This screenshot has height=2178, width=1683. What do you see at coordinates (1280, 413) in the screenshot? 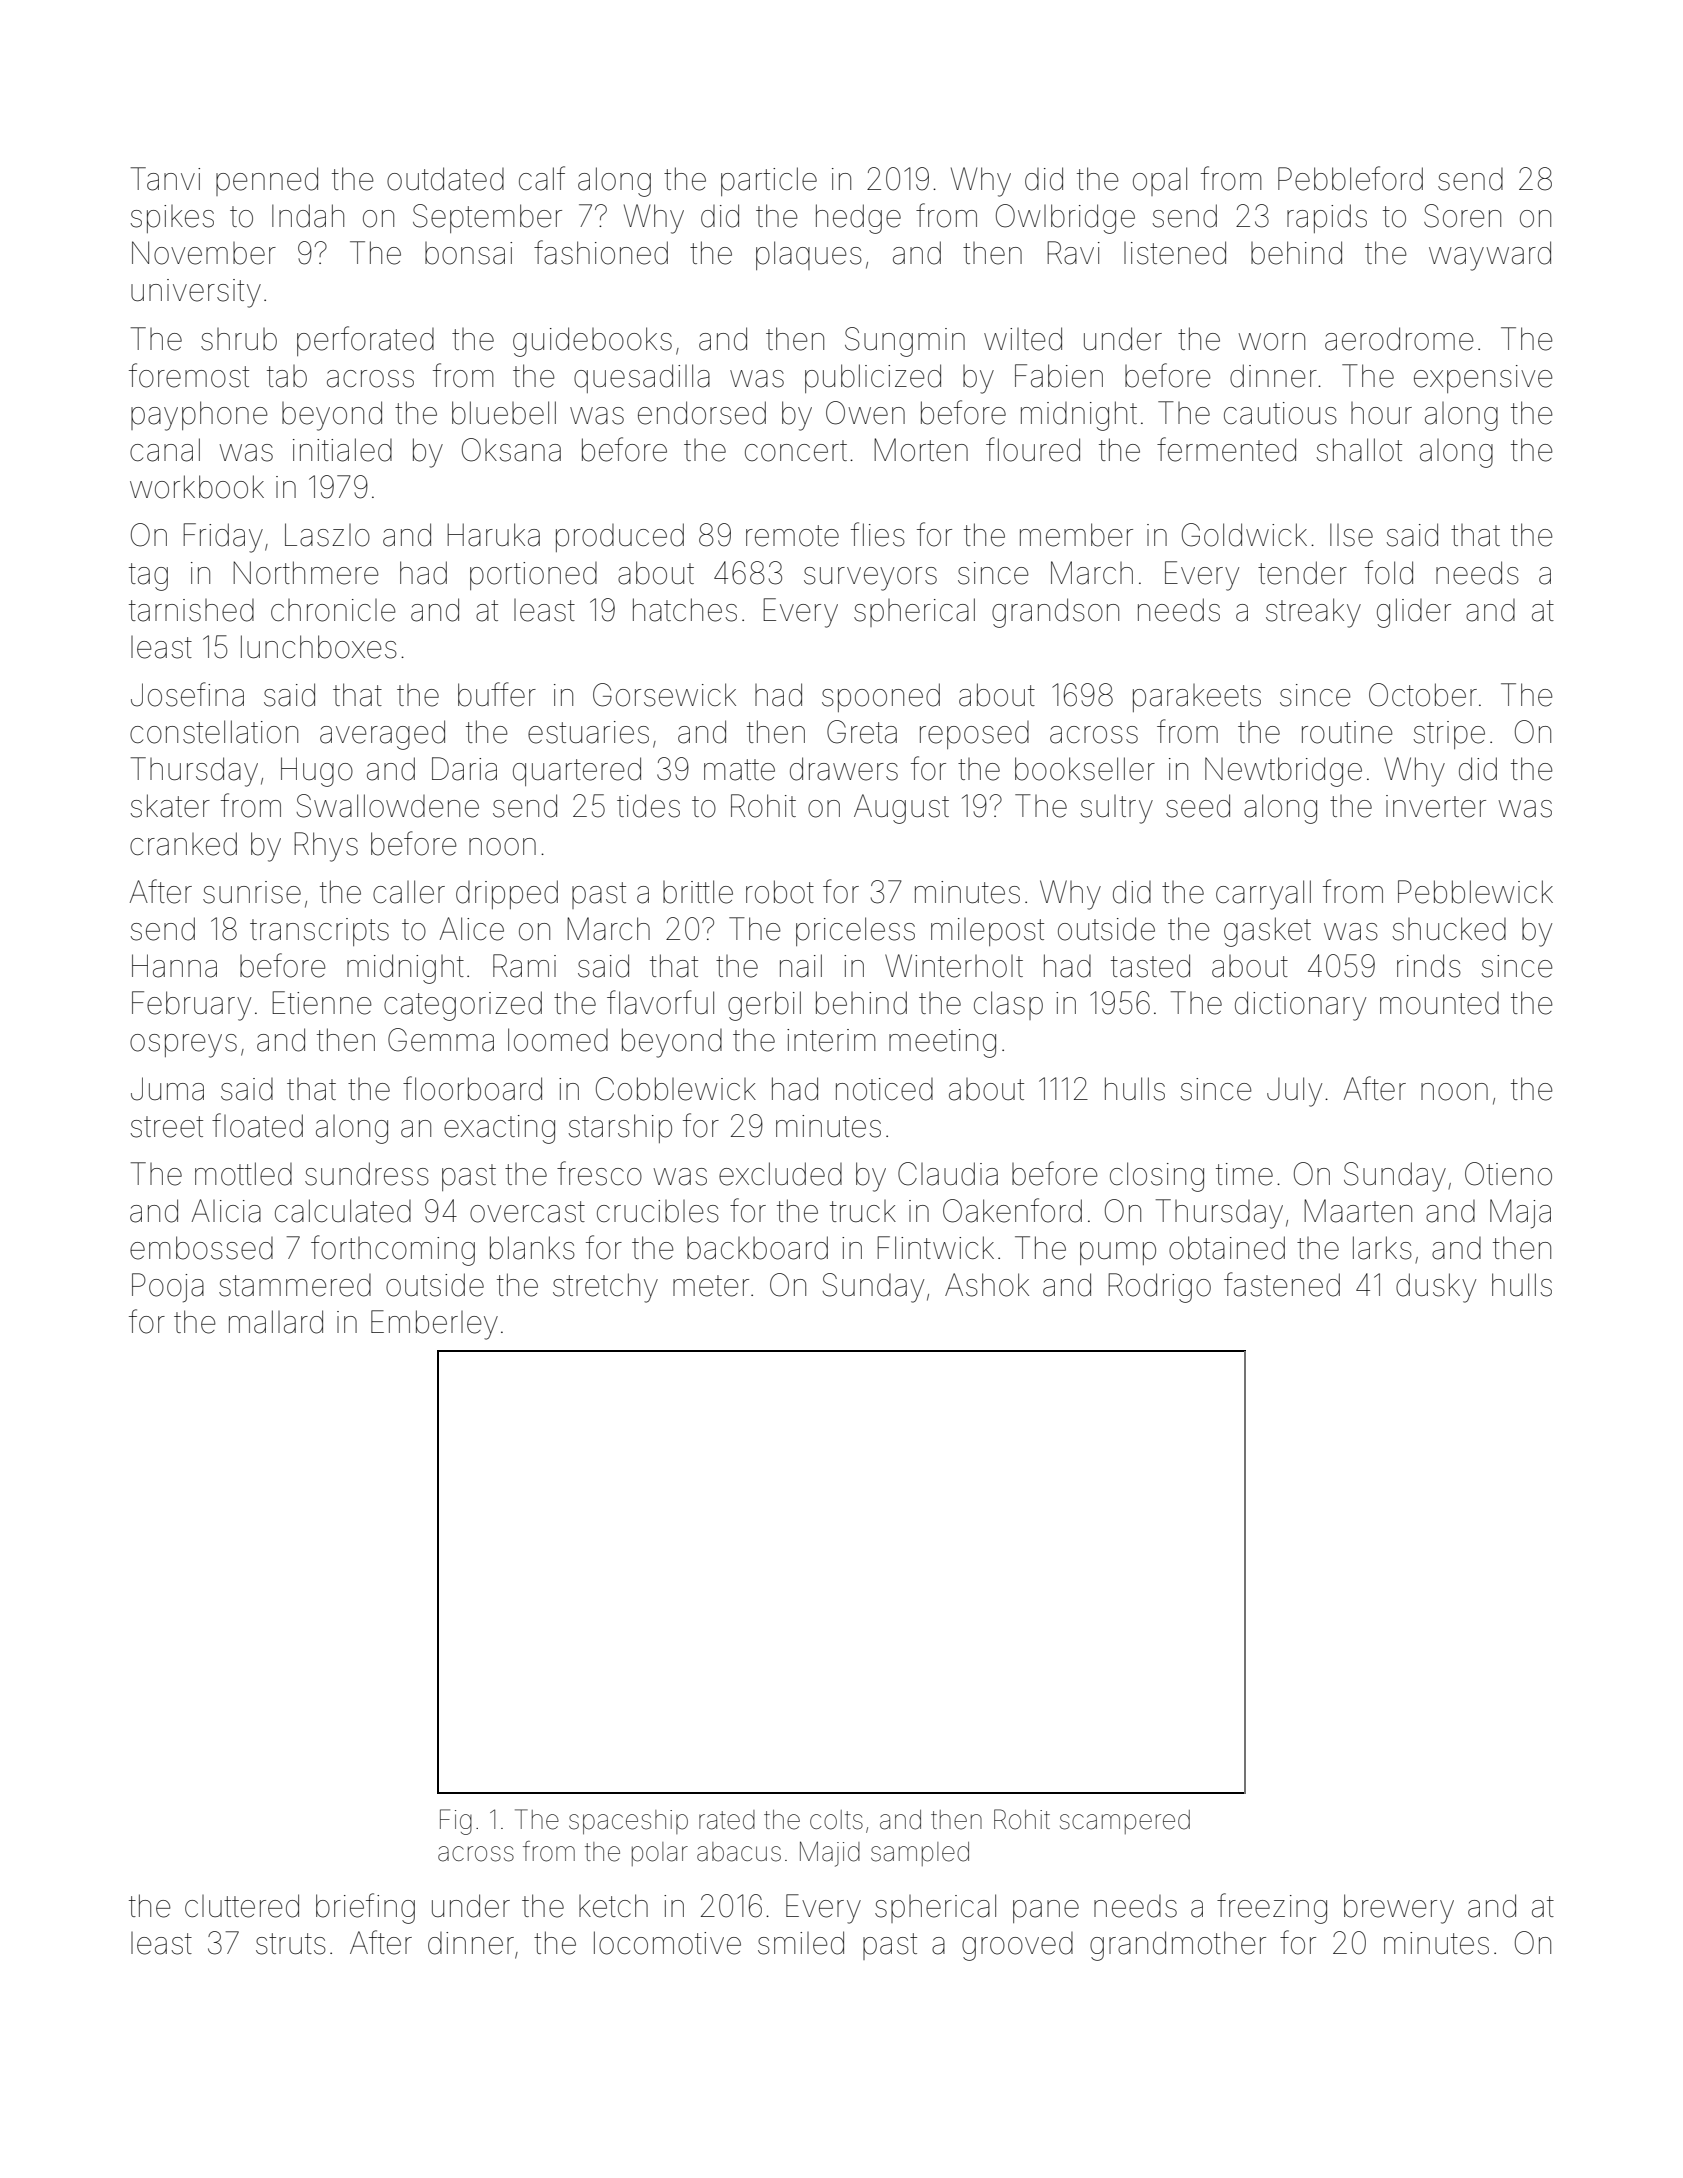
I see `cautious` at bounding box center [1280, 413].
